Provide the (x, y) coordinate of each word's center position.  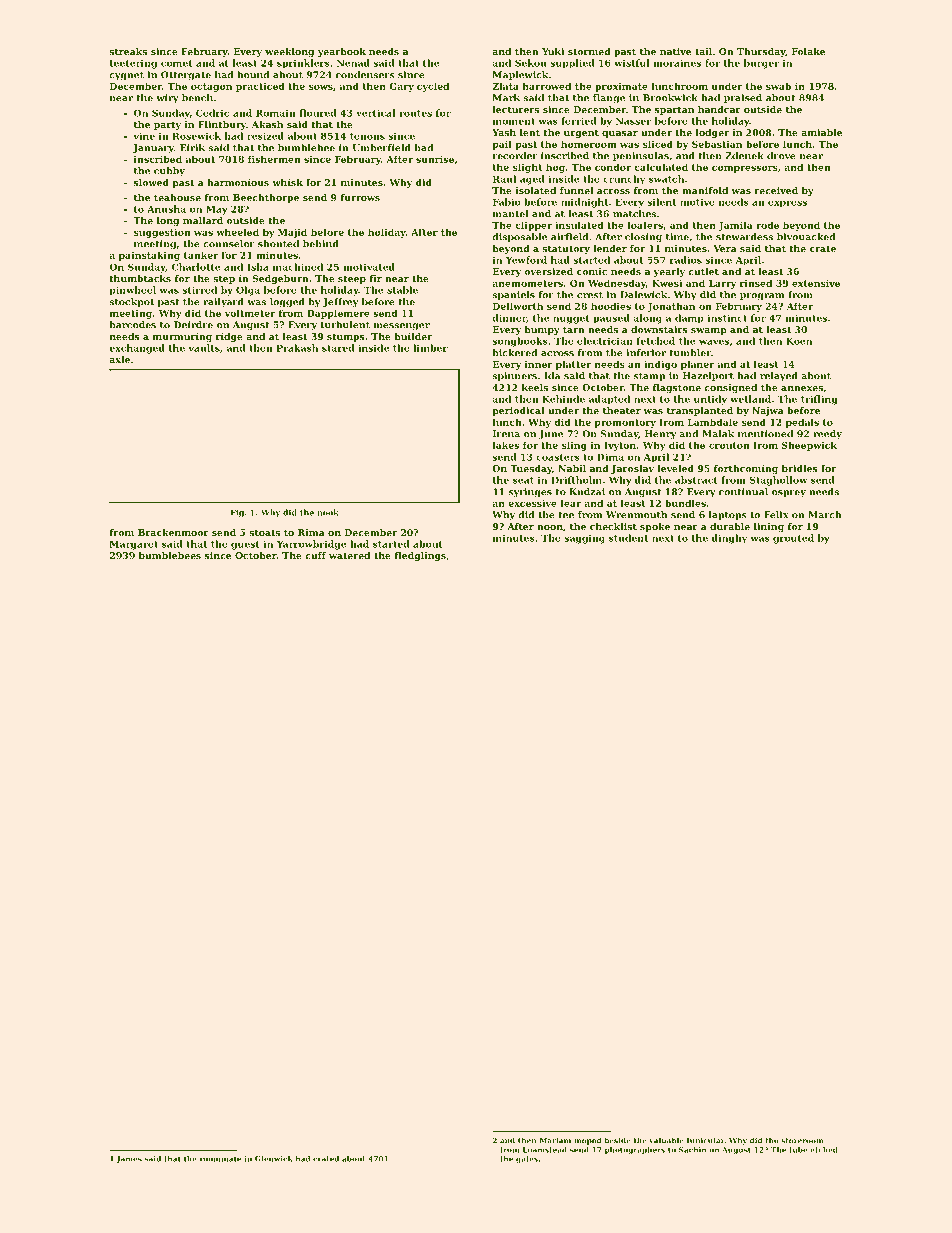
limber (430, 348)
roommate (220, 1159)
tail (703, 51)
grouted (793, 539)
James (129, 1159)
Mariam (555, 1141)
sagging (584, 539)
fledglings (420, 556)
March (824, 515)
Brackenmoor (173, 532)
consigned (730, 388)
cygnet (126, 76)
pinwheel (133, 291)
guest (245, 545)
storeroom (802, 1141)
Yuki (553, 51)
